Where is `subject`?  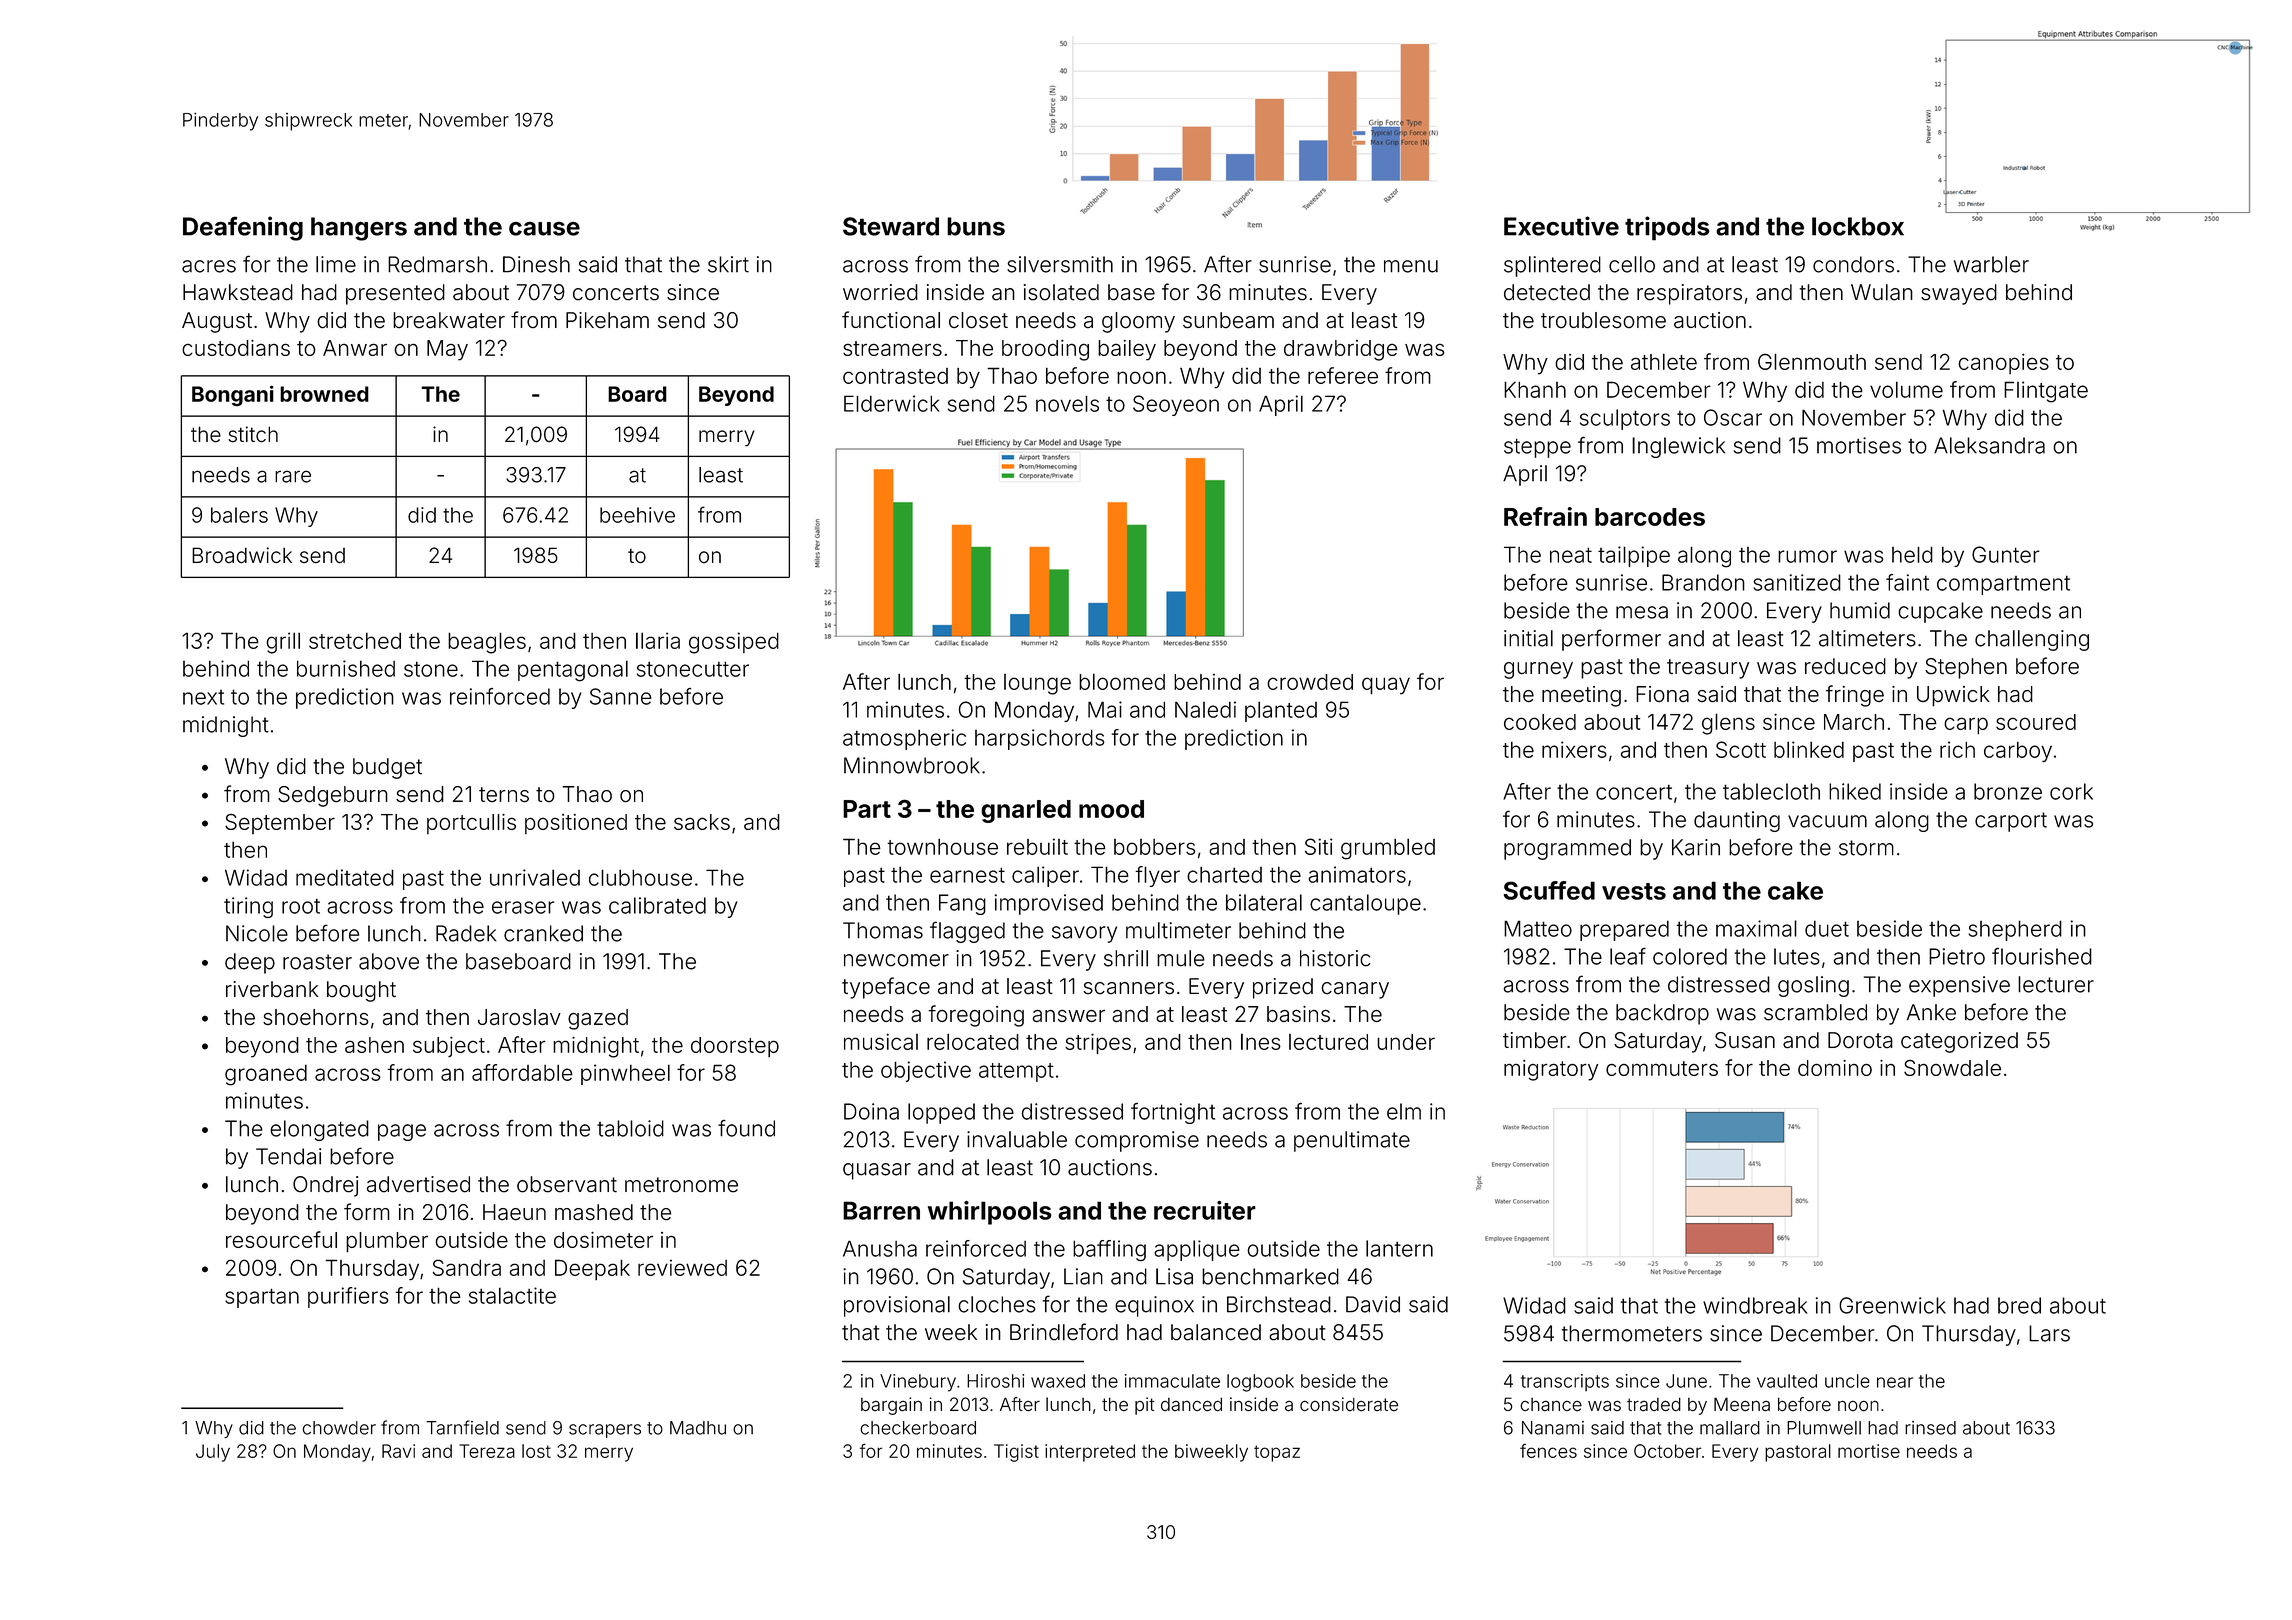 subject is located at coordinates (449, 1047).
